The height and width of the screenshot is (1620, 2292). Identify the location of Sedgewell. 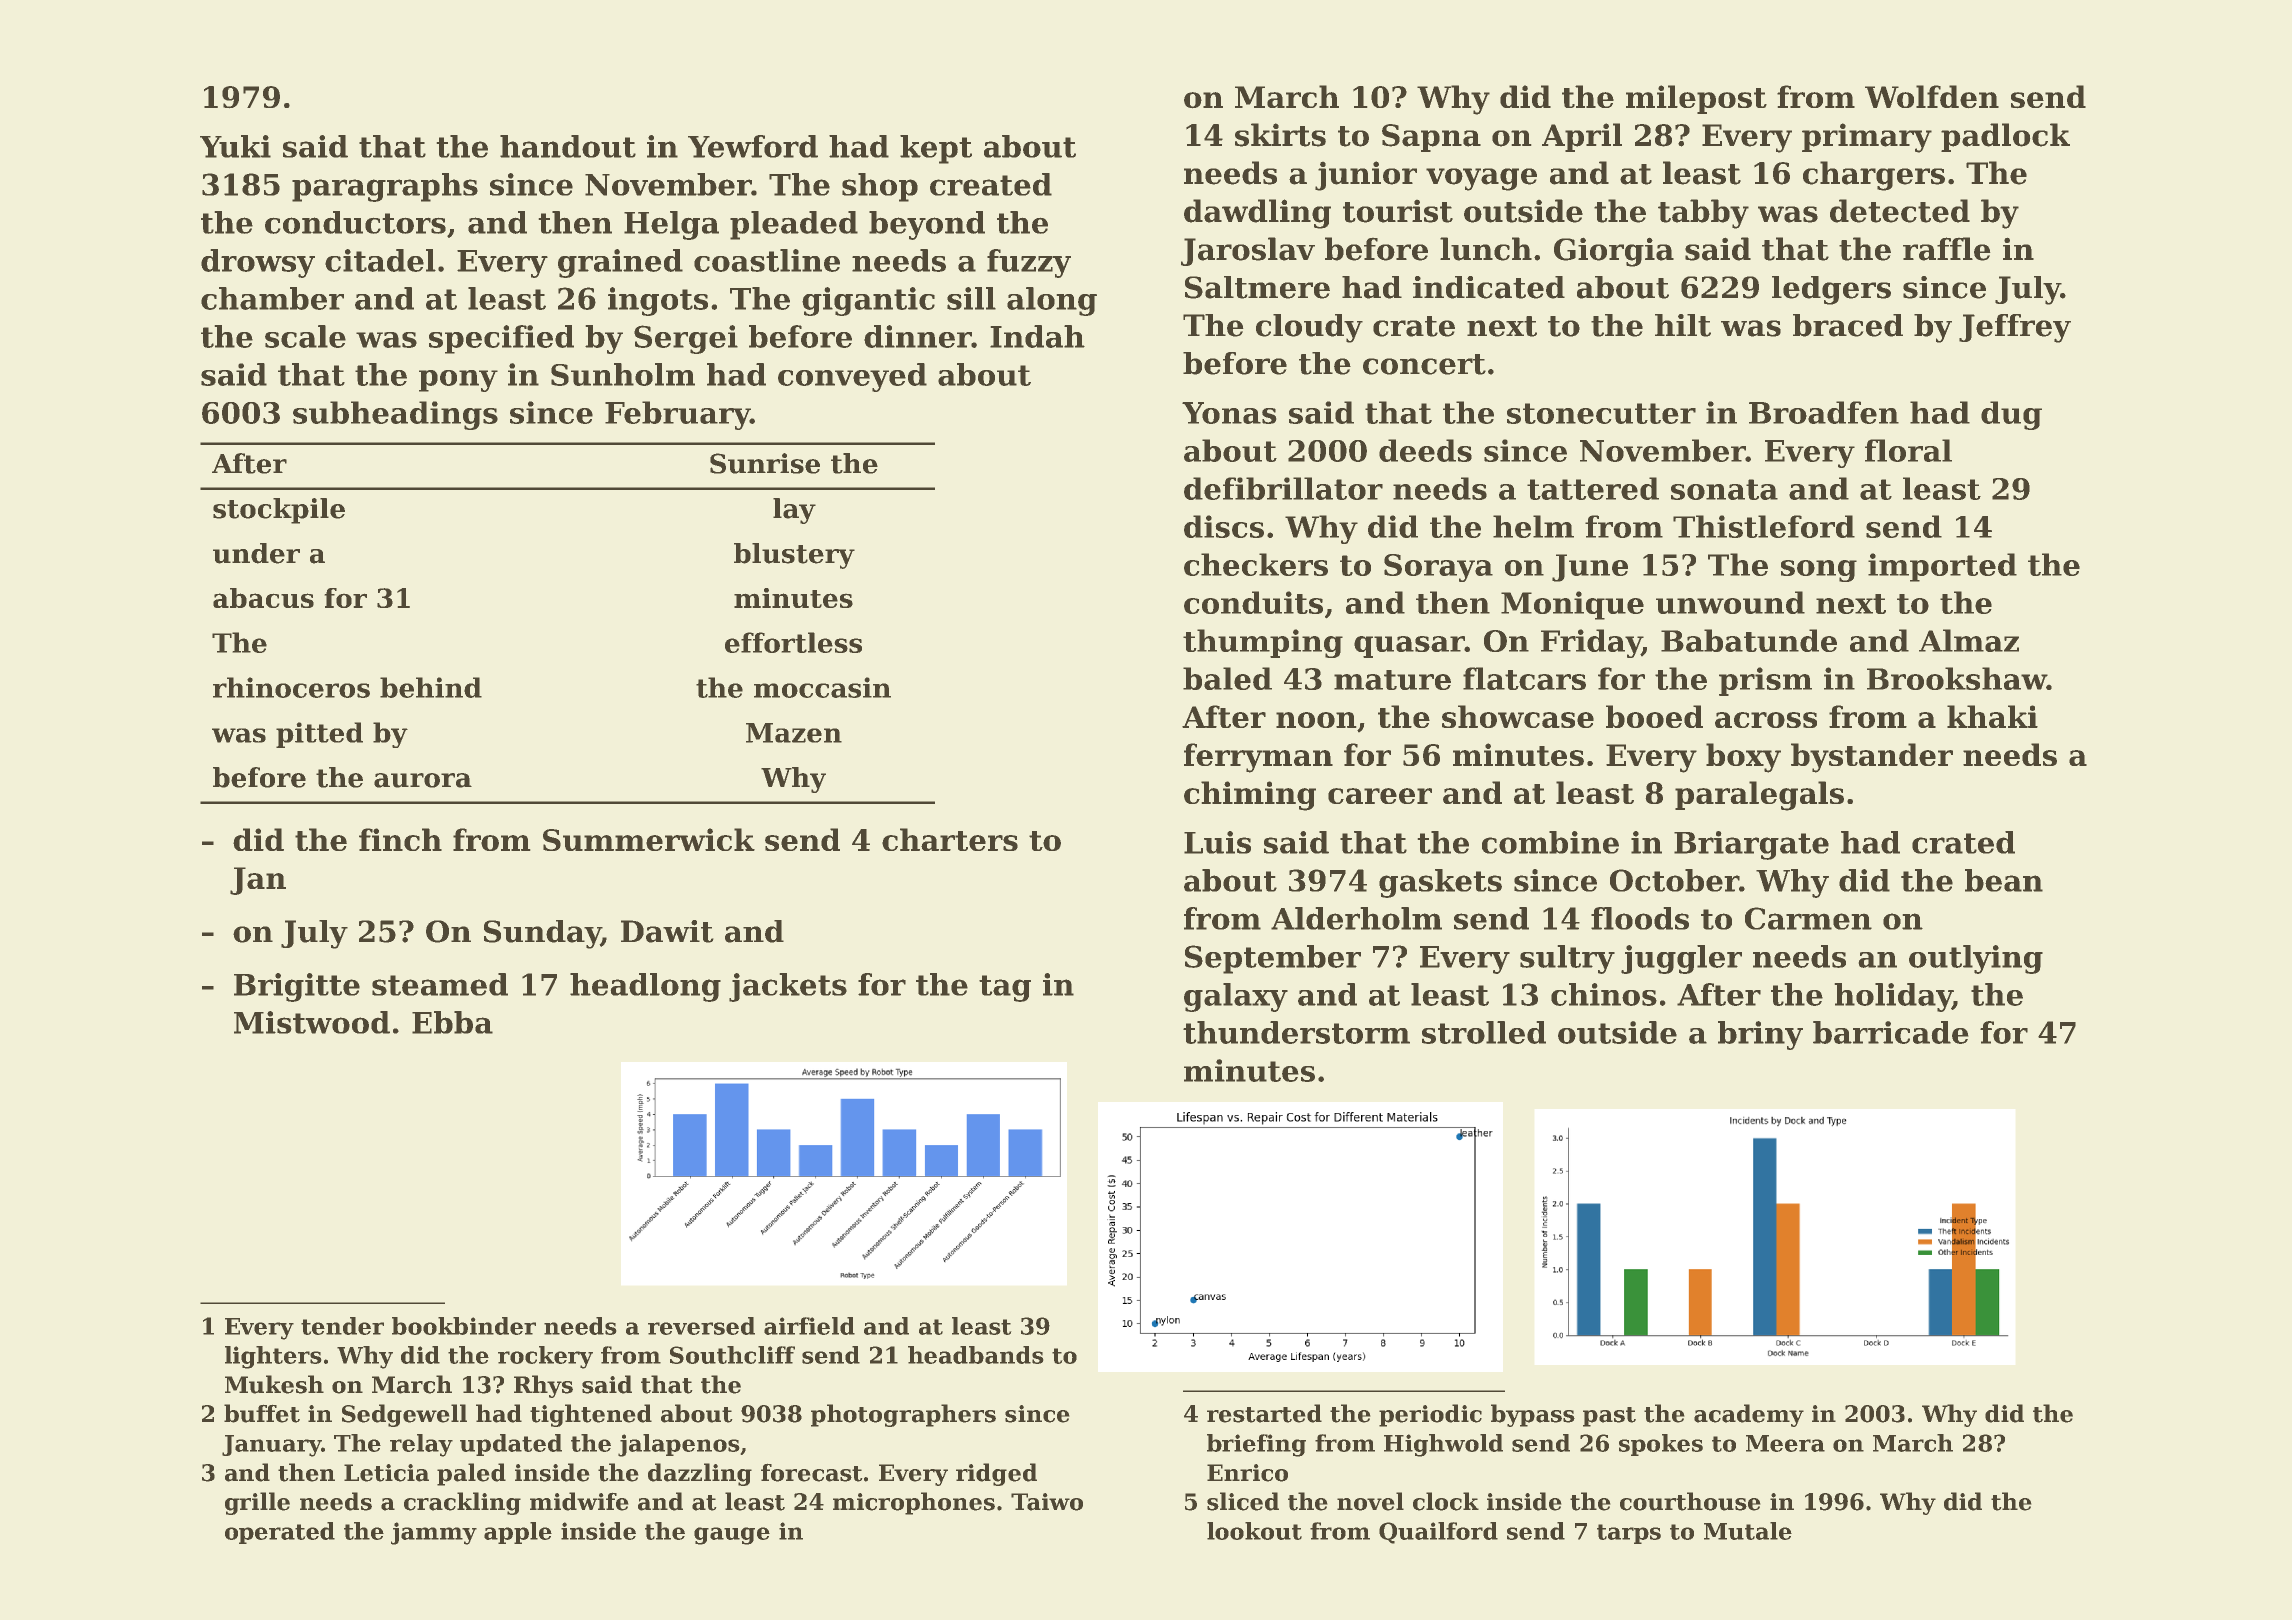
(404, 1415).
